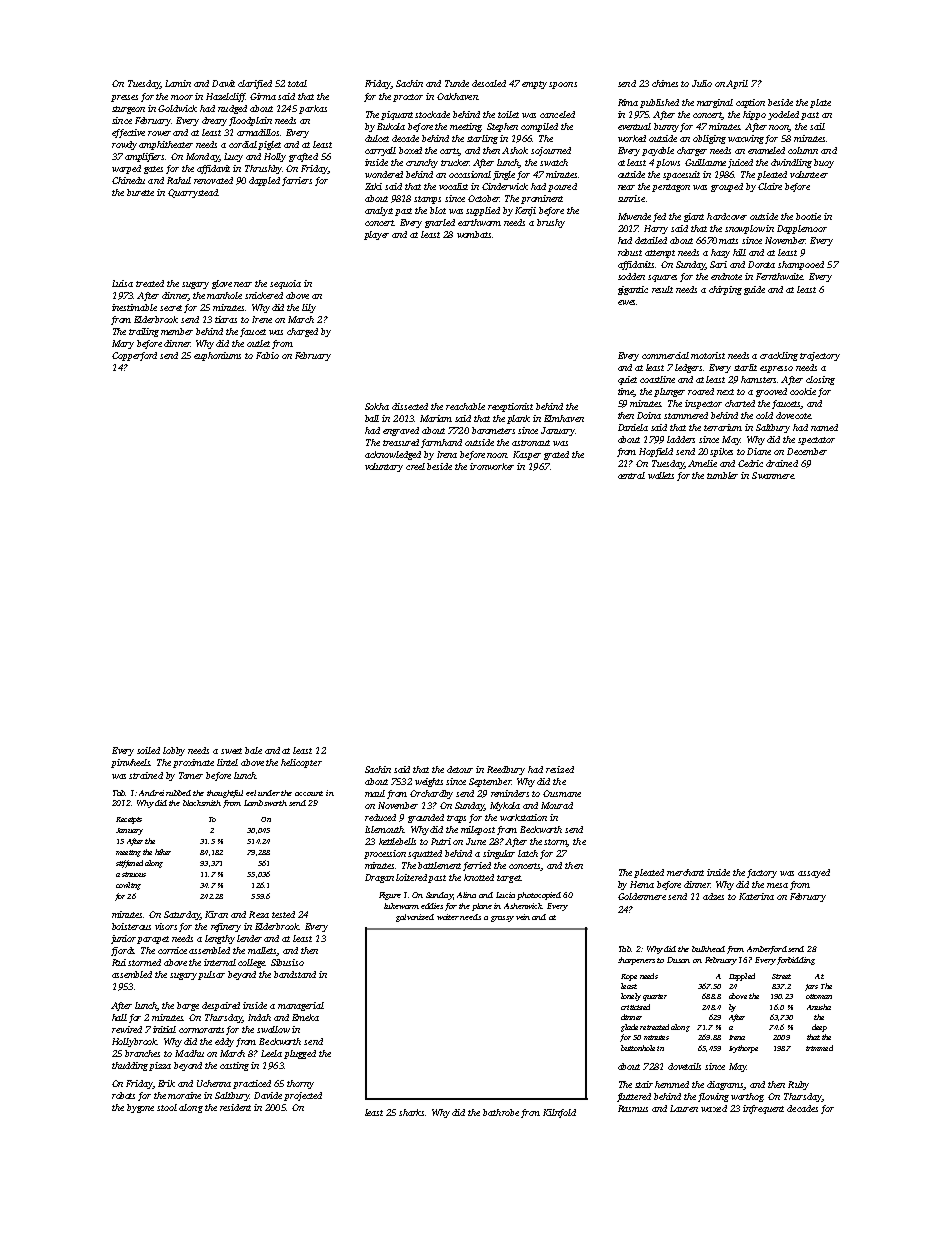 The height and width of the screenshot is (1233, 952). Describe the element at coordinates (193, 193) in the screenshot. I see `Quarrystead` at that location.
